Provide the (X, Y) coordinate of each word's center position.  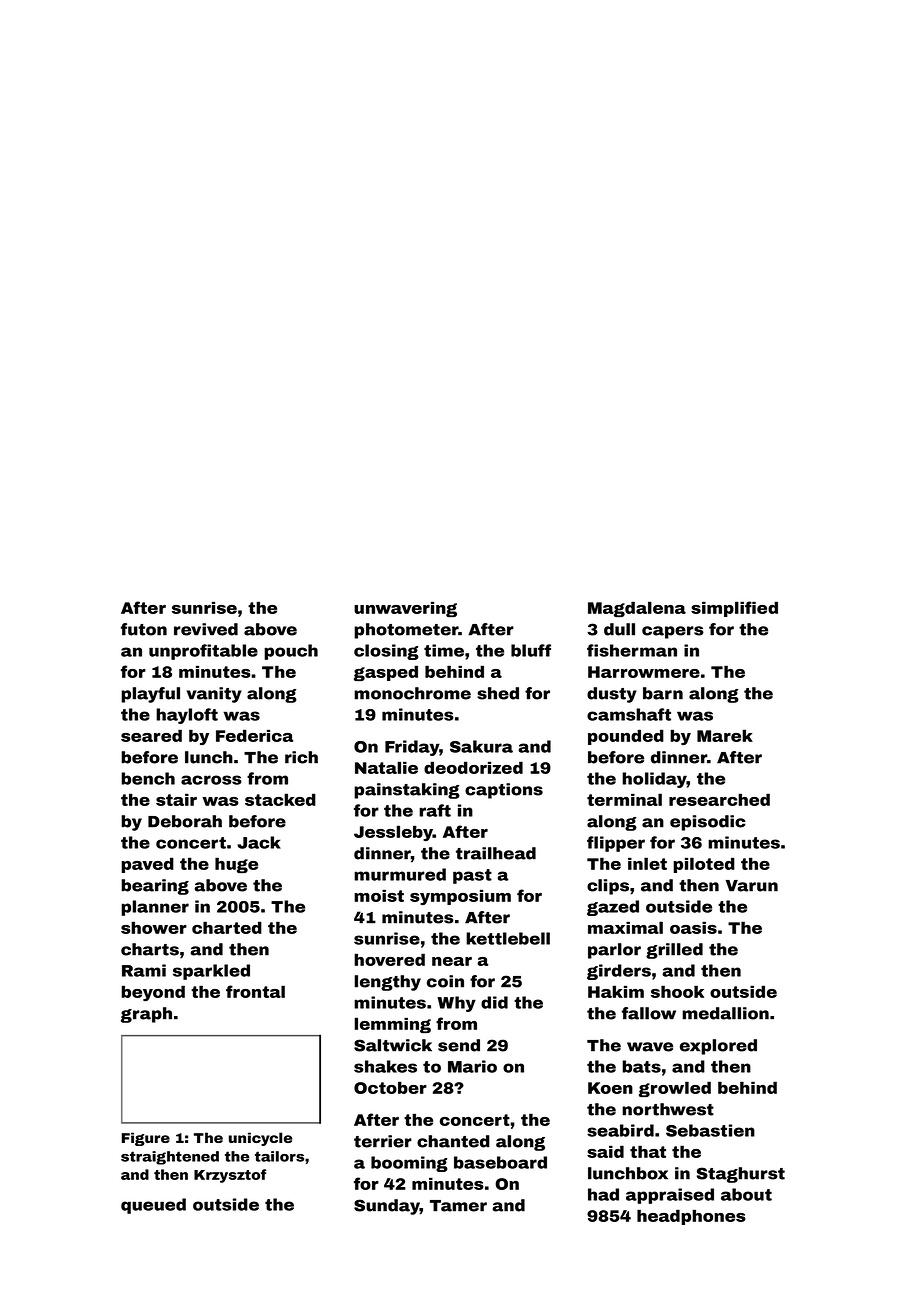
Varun (751, 886)
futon (144, 629)
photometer (406, 631)
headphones (691, 1217)
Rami (144, 970)
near (452, 961)
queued (153, 1206)
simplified (734, 609)
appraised (670, 1196)
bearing (155, 887)
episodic (708, 823)
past (472, 876)
